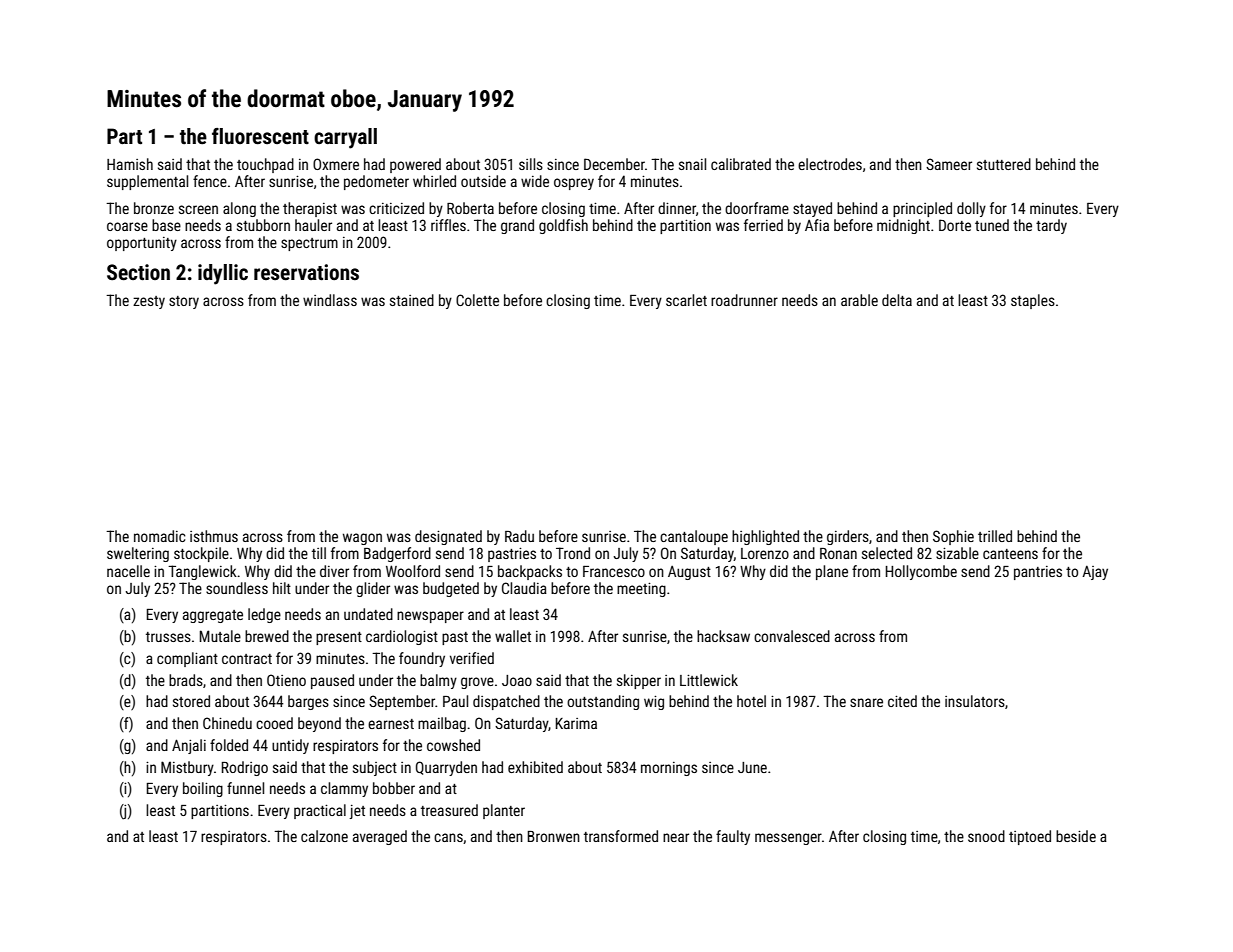 Image resolution: width=1233 pixels, height=952 pixels. What do you see at coordinates (641, 590) in the page?
I see `meeting` at bounding box center [641, 590].
